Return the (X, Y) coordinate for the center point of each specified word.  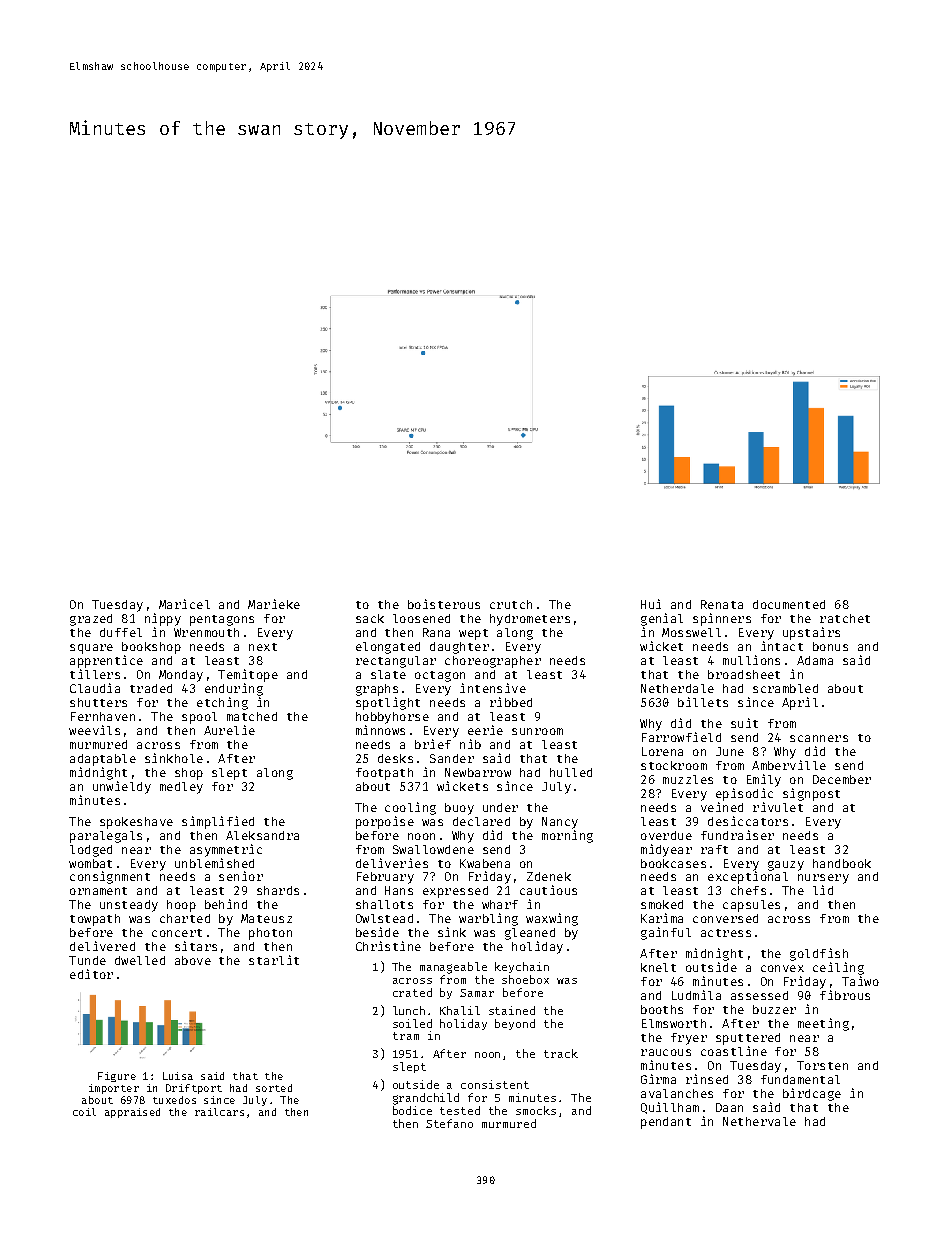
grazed (91, 620)
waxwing (552, 919)
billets (703, 702)
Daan (729, 1107)
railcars (219, 1112)
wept (473, 634)
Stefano (449, 1123)
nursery (823, 879)
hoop (181, 906)
